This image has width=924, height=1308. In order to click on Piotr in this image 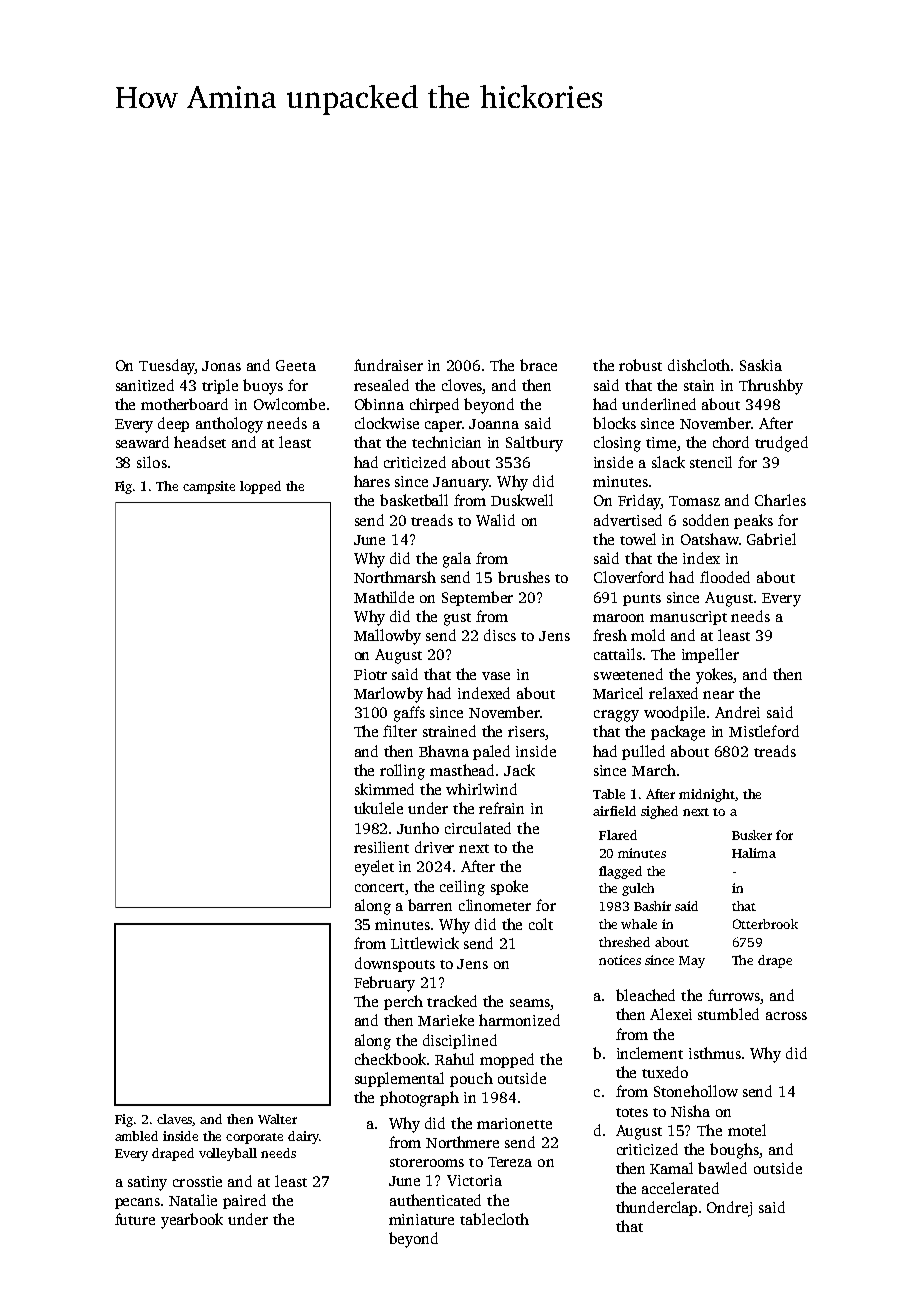, I will do `click(370, 674)`.
